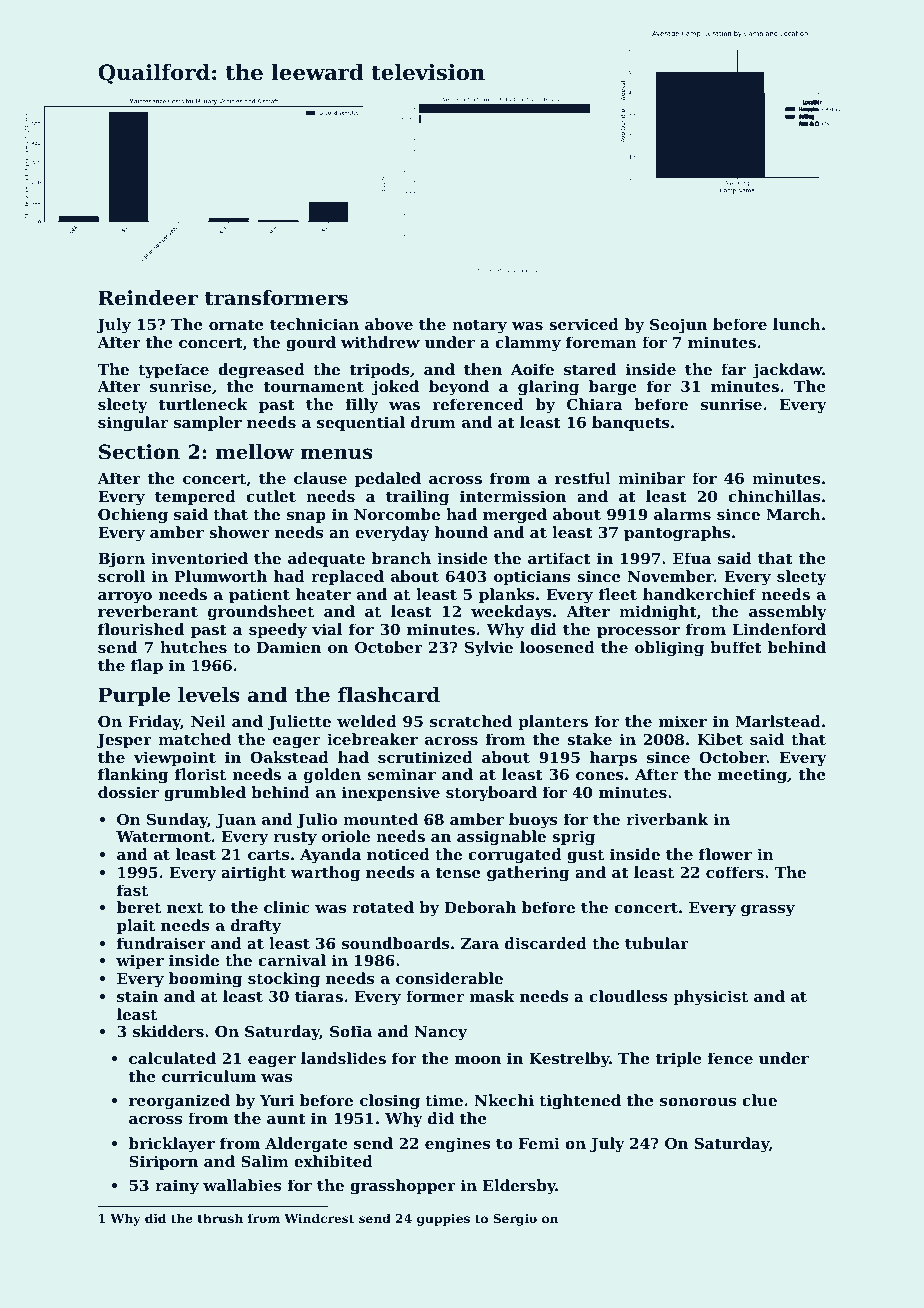  I want to click on lunch, so click(797, 324).
